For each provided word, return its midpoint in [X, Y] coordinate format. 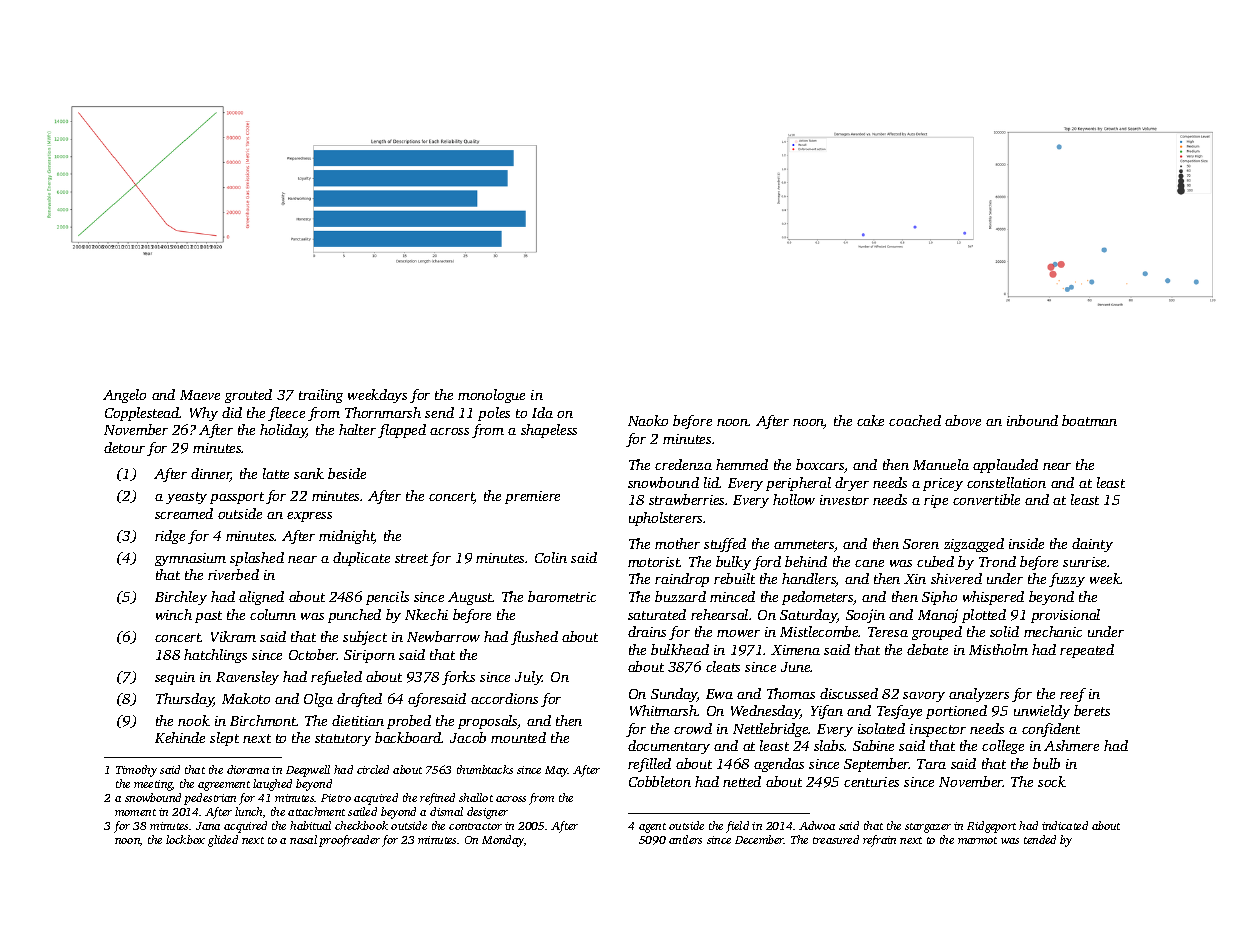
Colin [551, 557]
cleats [723, 666]
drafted [359, 700]
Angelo [124, 396]
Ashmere [1071, 745]
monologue [491, 396]
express [309, 517]
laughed [272, 785]
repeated [1087, 651]
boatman [1089, 420]
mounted [518, 737]
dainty [1092, 545]
